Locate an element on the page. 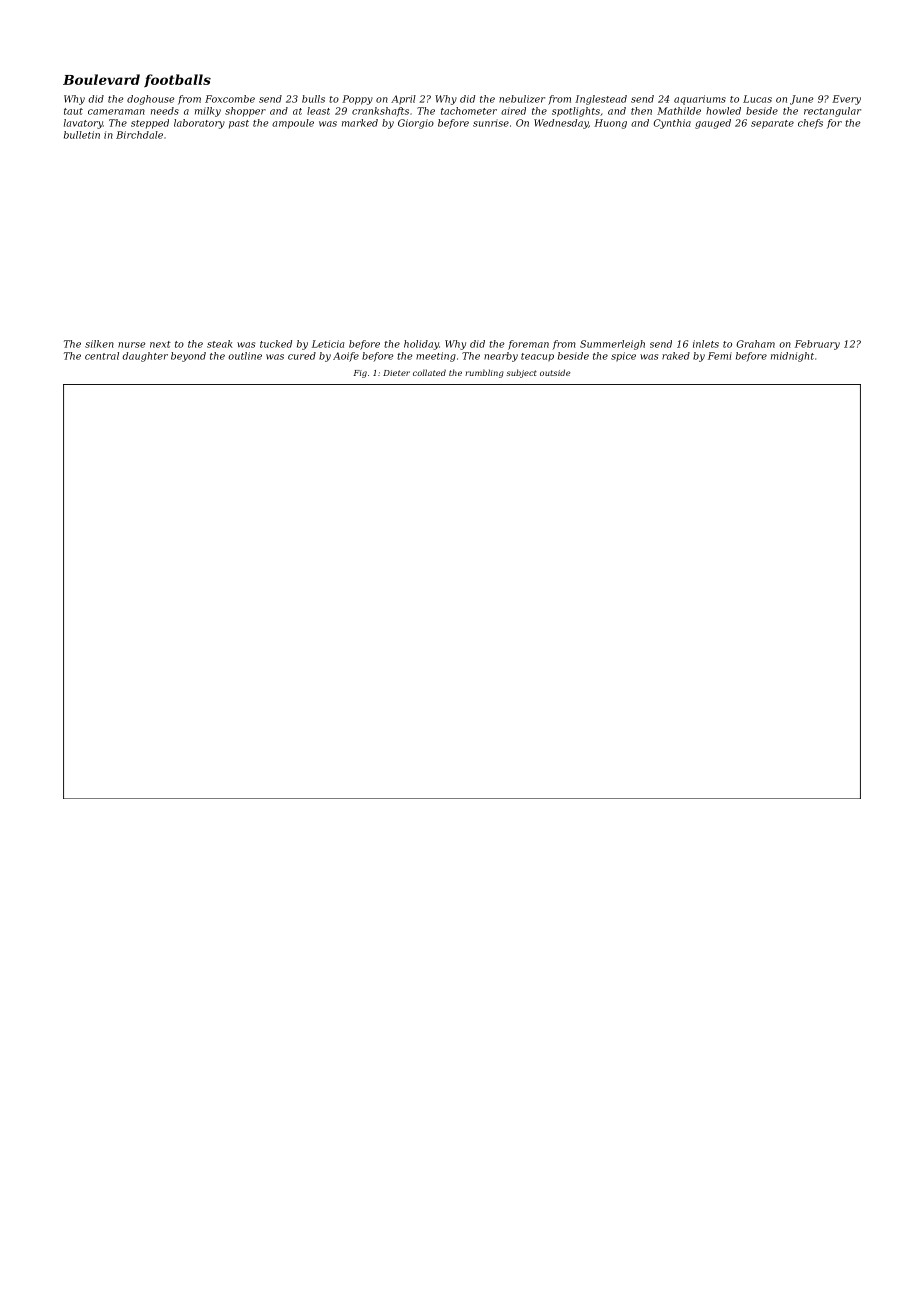 This page has width=924, height=1308. rectangular is located at coordinates (832, 112).
